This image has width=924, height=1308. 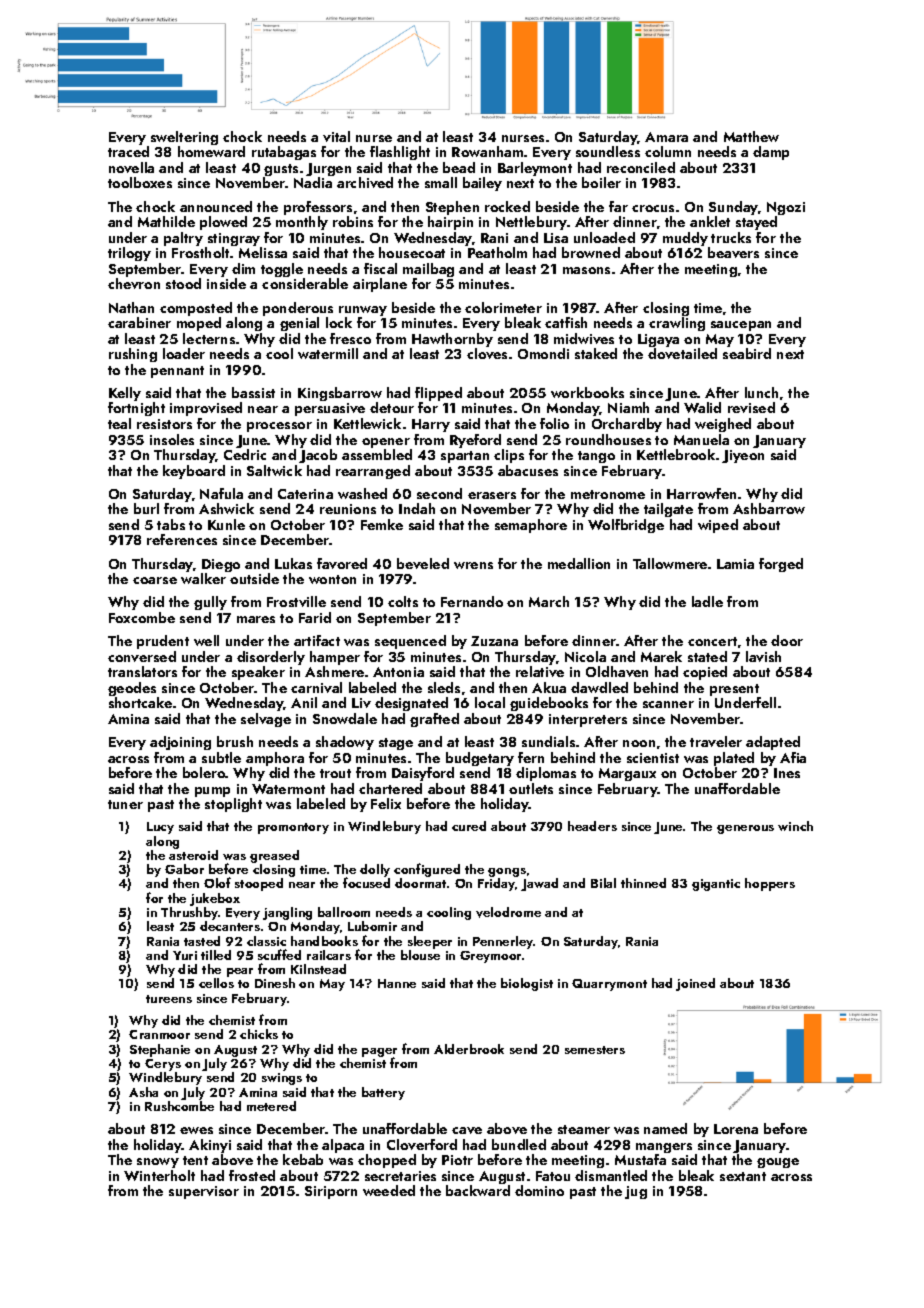 What do you see at coordinates (284, 153) in the image?
I see `rutabagas` at bounding box center [284, 153].
